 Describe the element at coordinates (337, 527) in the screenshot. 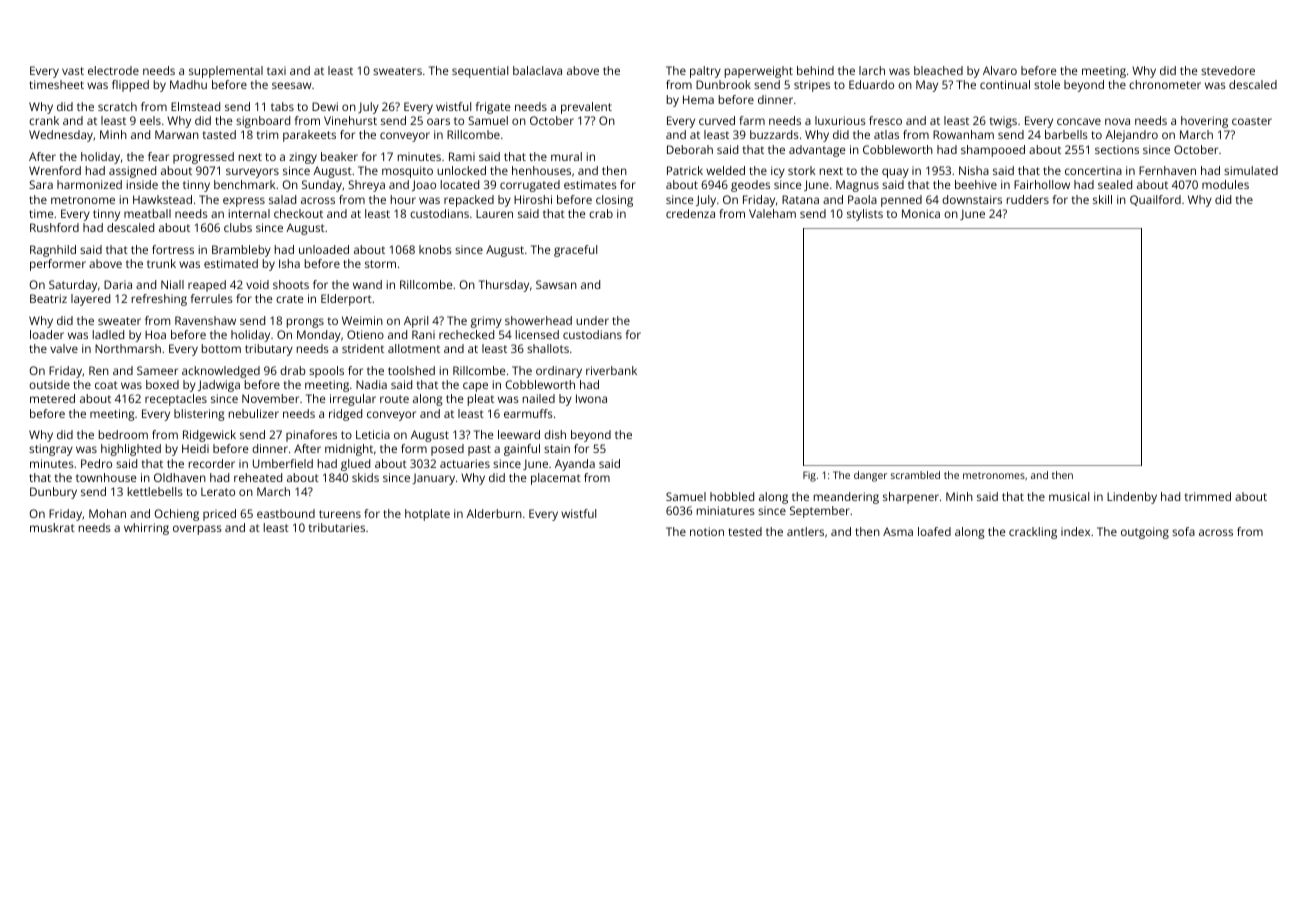

I see `tributaries` at that location.
